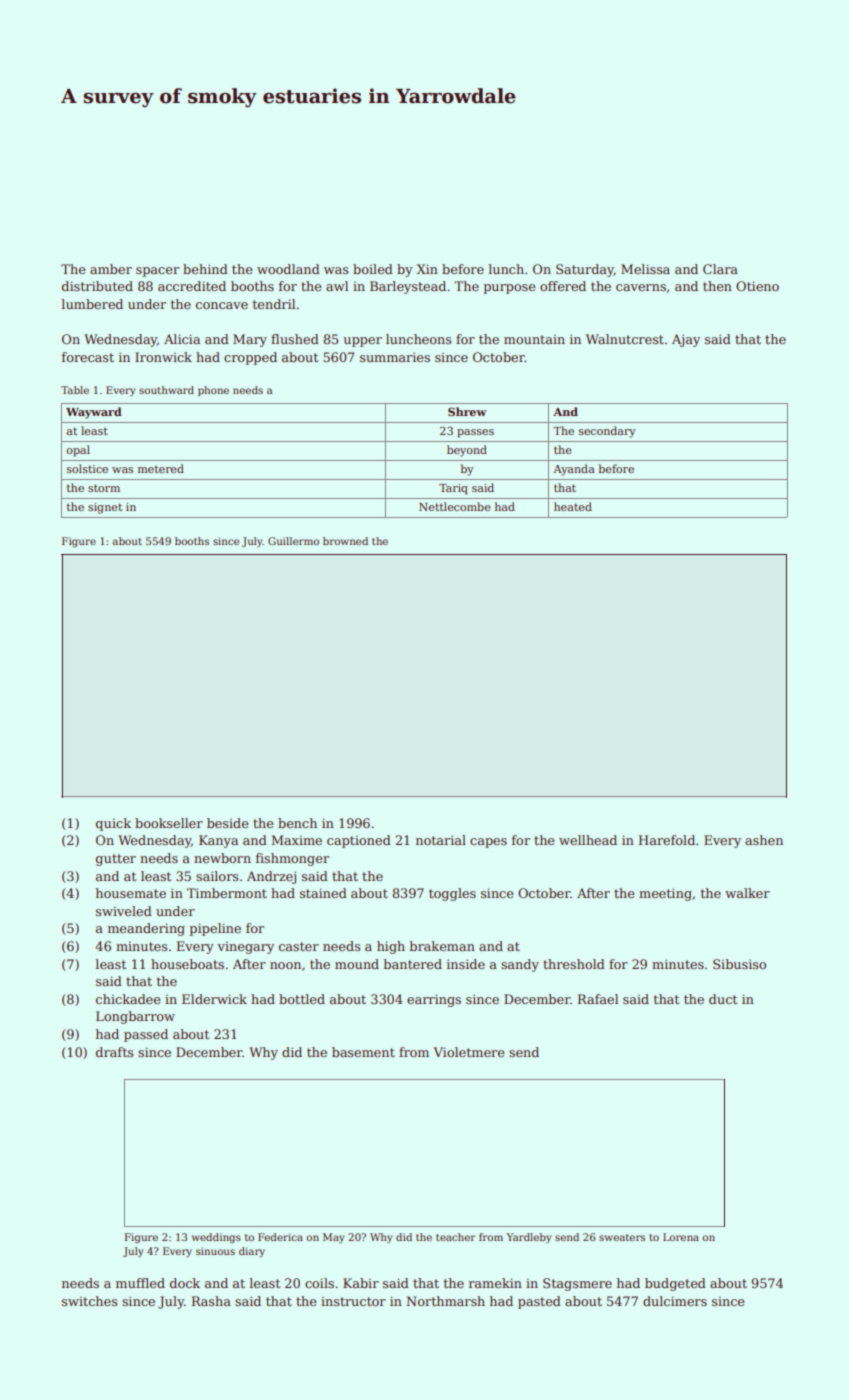  What do you see at coordinates (297, 823) in the document?
I see `bench` at bounding box center [297, 823].
